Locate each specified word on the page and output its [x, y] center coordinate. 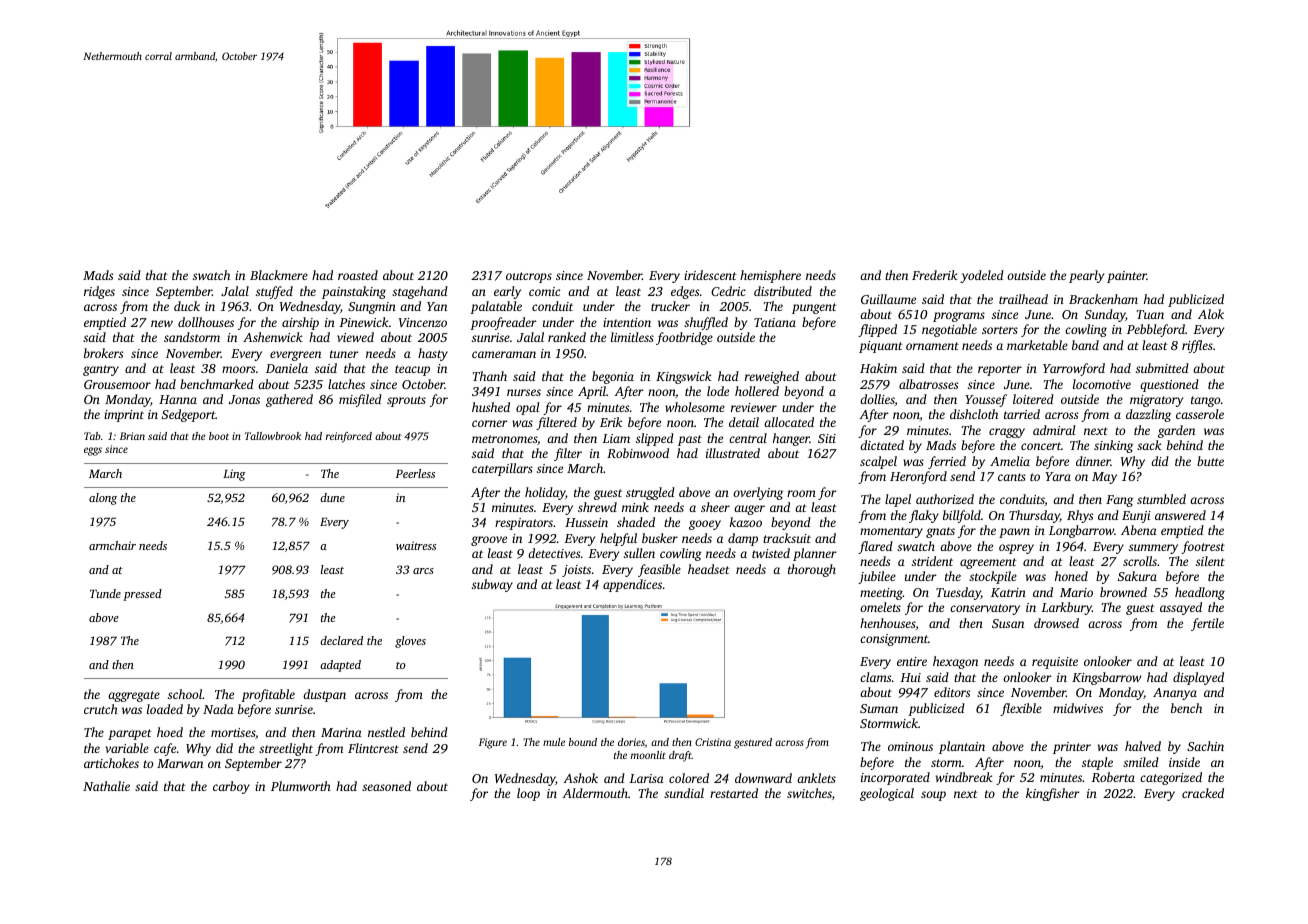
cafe [165, 749]
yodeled [982, 276]
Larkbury [1066, 608]
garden [1176, 431]
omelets [880, 607]
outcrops [529, 277]
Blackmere [279, 275]
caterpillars [502, 469]
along [103, 499]
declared [341, 640]
